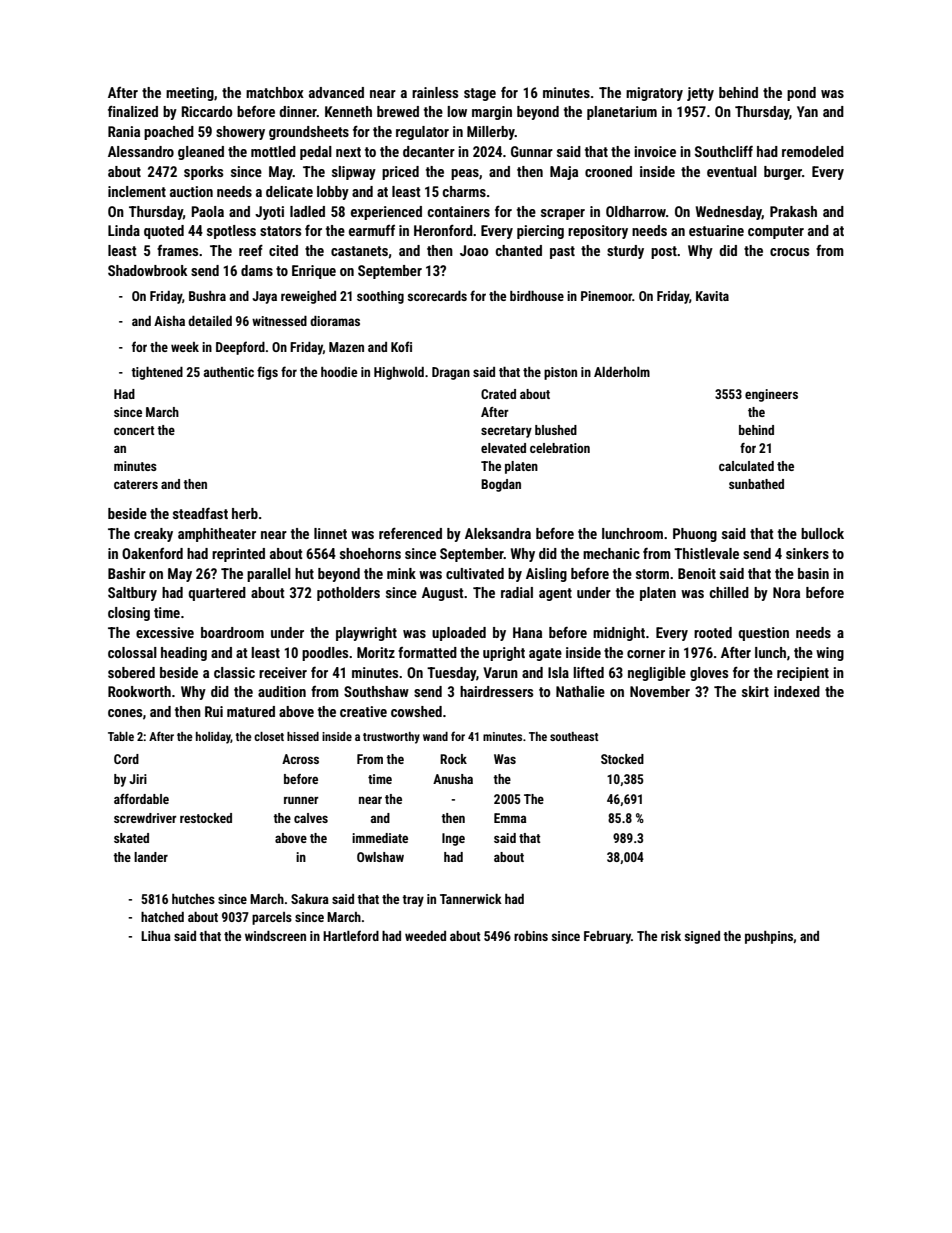 This screenshot has width=952, height=1233. Describe the element at coordinates (348, 152) in the screenshot. I see `next` at that location.
